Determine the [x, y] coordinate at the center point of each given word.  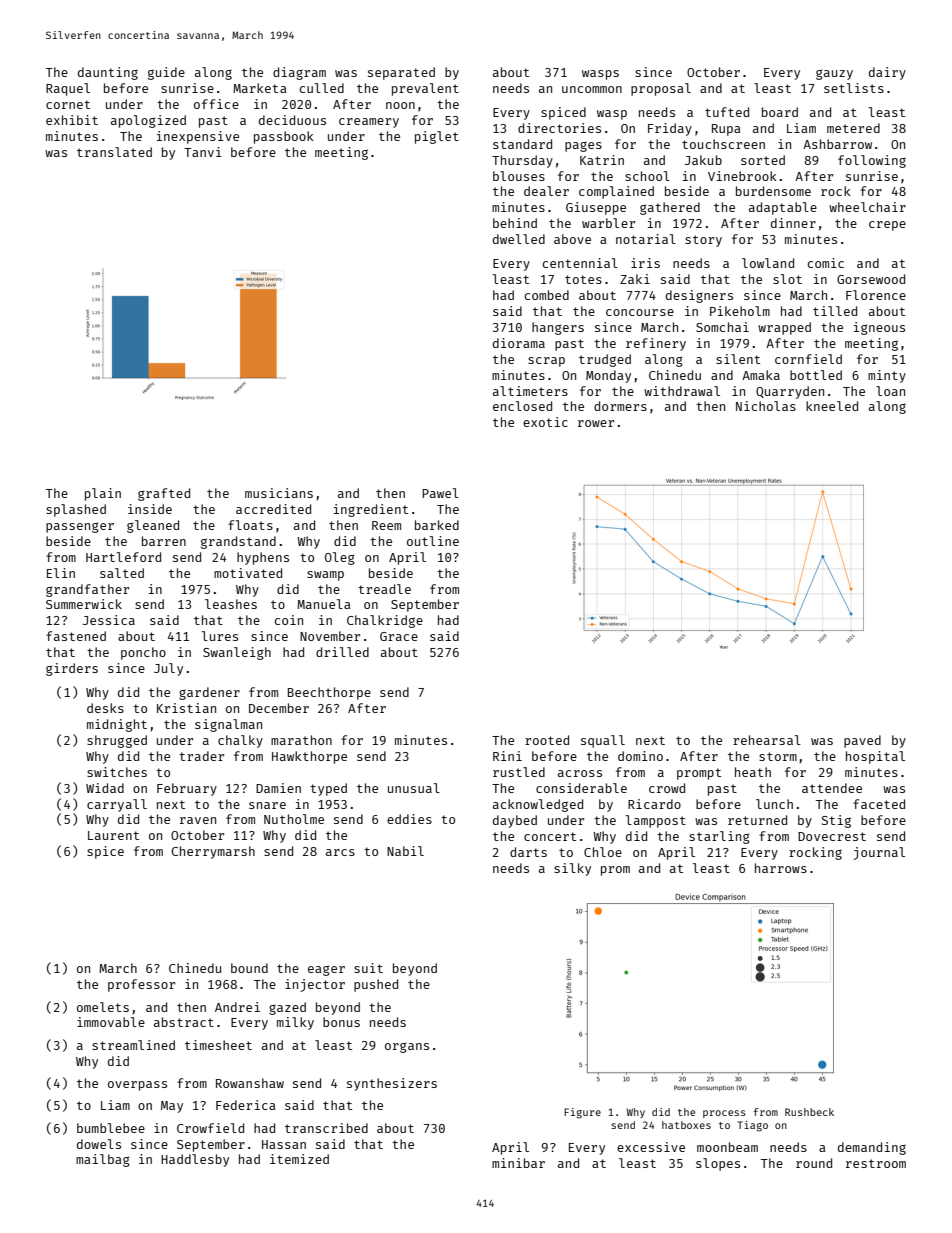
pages [583, 147]
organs [407, 1047]
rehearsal [767, 740]
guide [166, 73]
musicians [279, 493]
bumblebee [111, 1128]
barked [437, 525]
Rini [507, 756]
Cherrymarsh [213, 852]
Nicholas [766, 406]
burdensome [773, 191]
